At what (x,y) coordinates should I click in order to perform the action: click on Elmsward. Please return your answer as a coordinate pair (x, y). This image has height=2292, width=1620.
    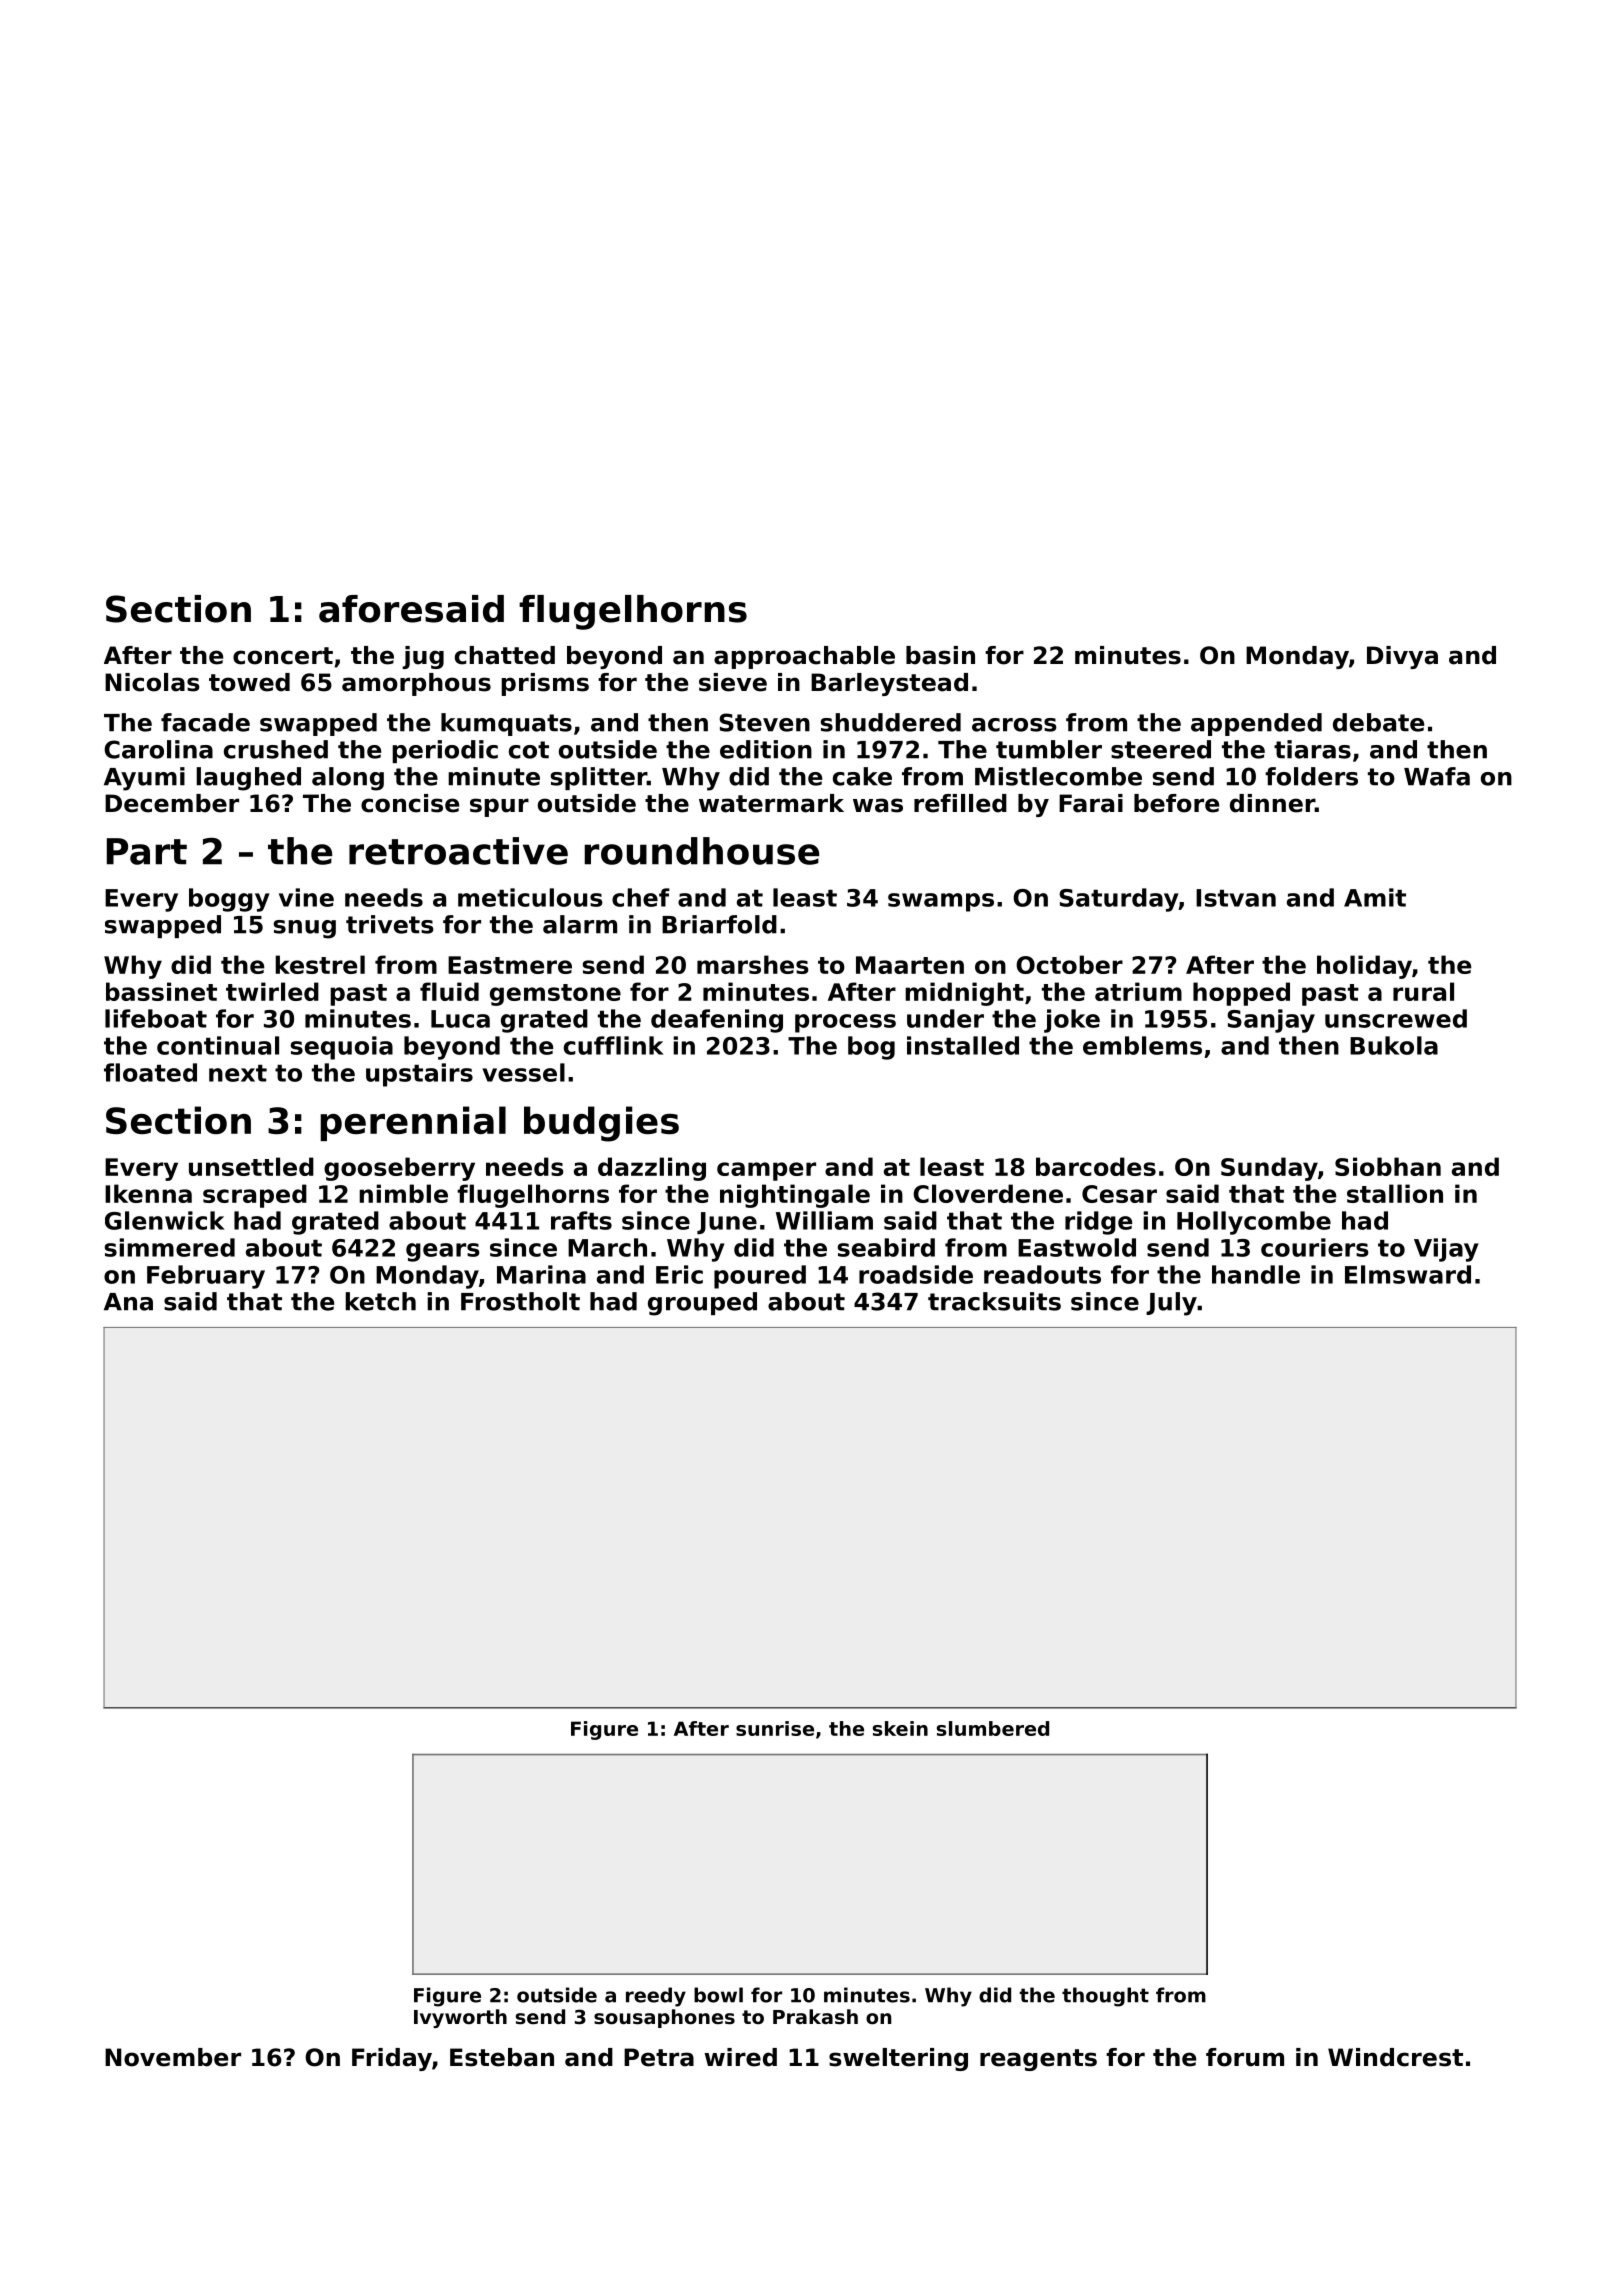
    Looking at the image, I should click on (1408, 1274).
